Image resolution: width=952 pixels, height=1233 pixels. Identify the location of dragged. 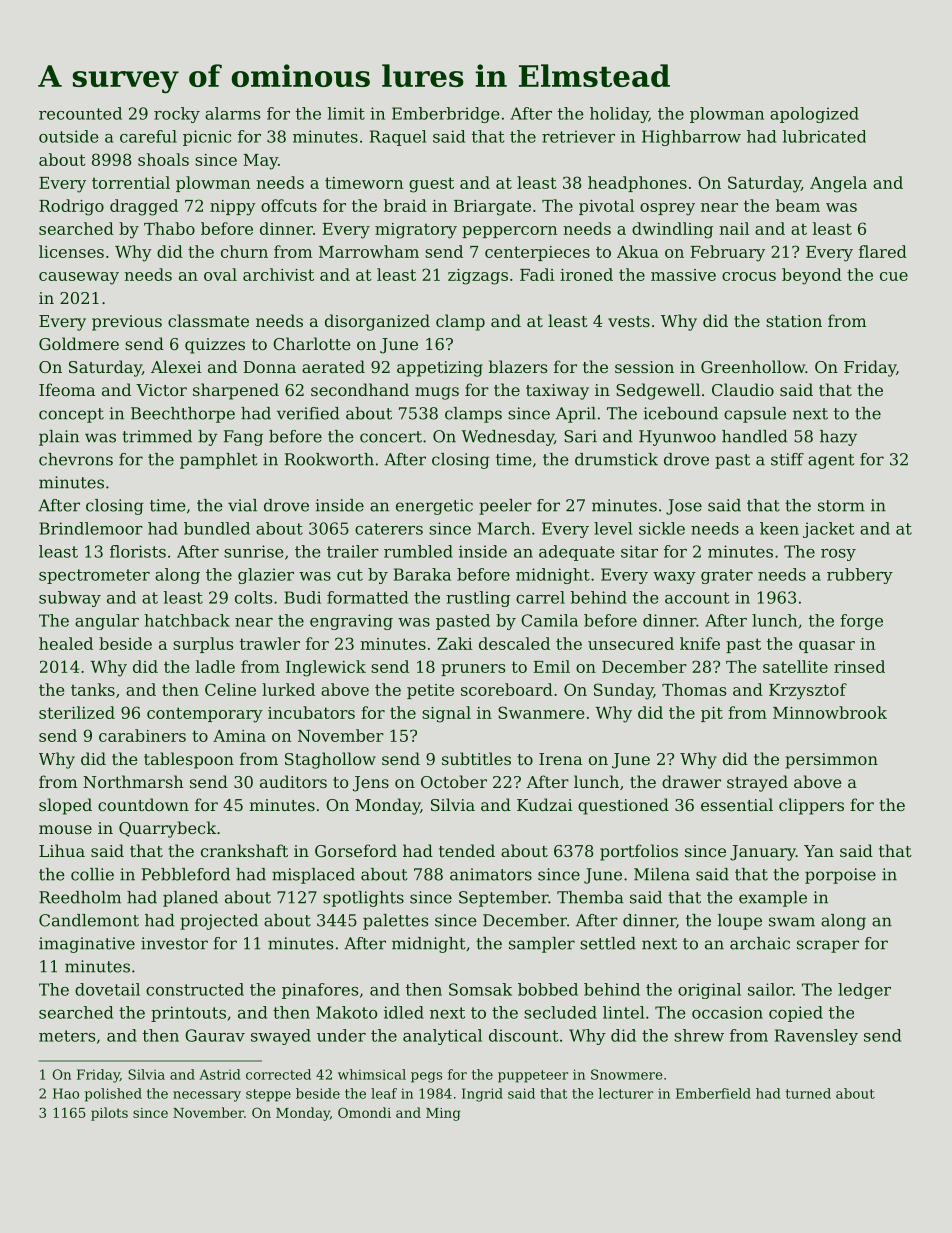
(144, 207).
